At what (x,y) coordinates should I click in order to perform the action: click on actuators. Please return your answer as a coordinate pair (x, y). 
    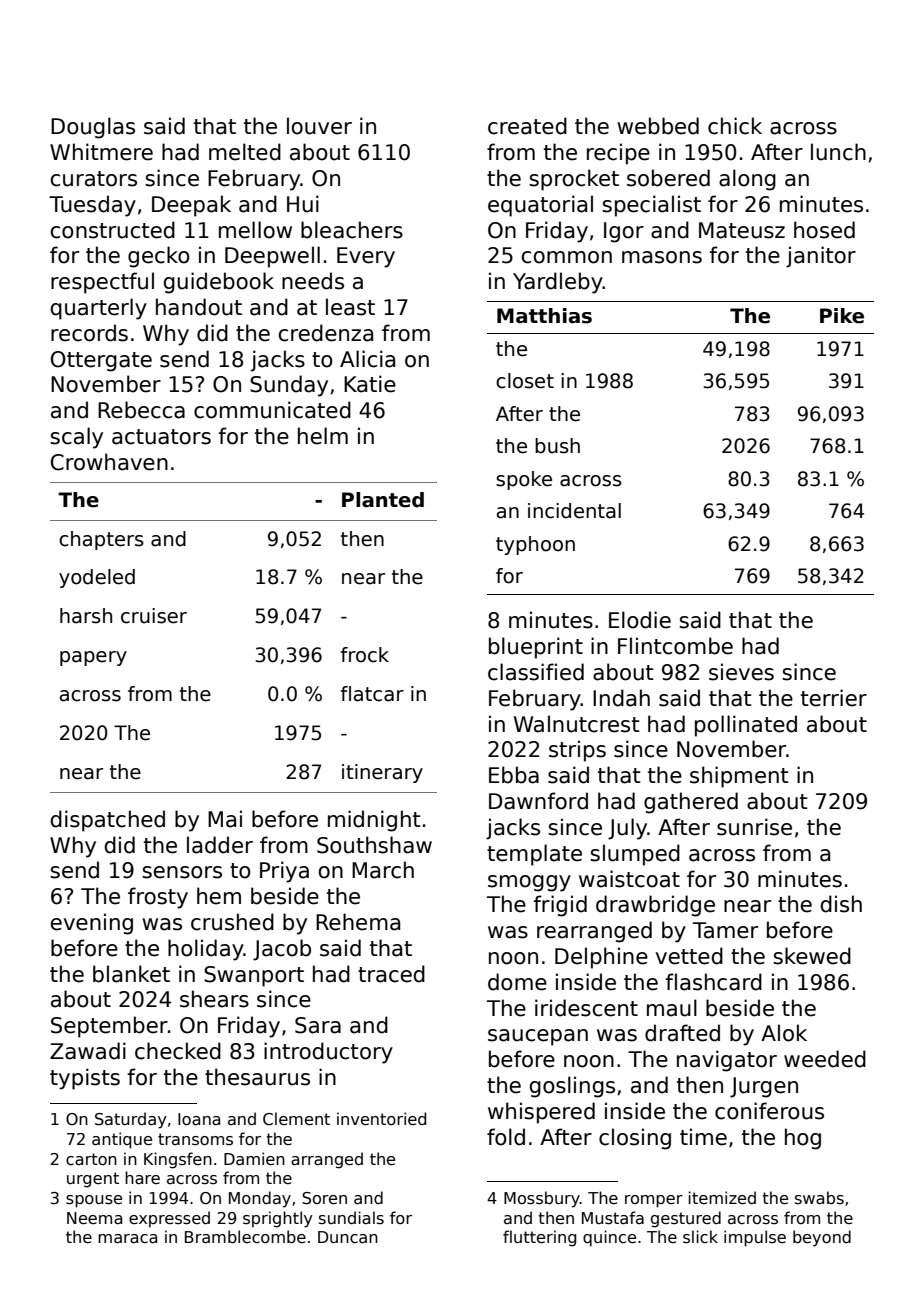
    Looking at the image, I should click on (161, 437).
